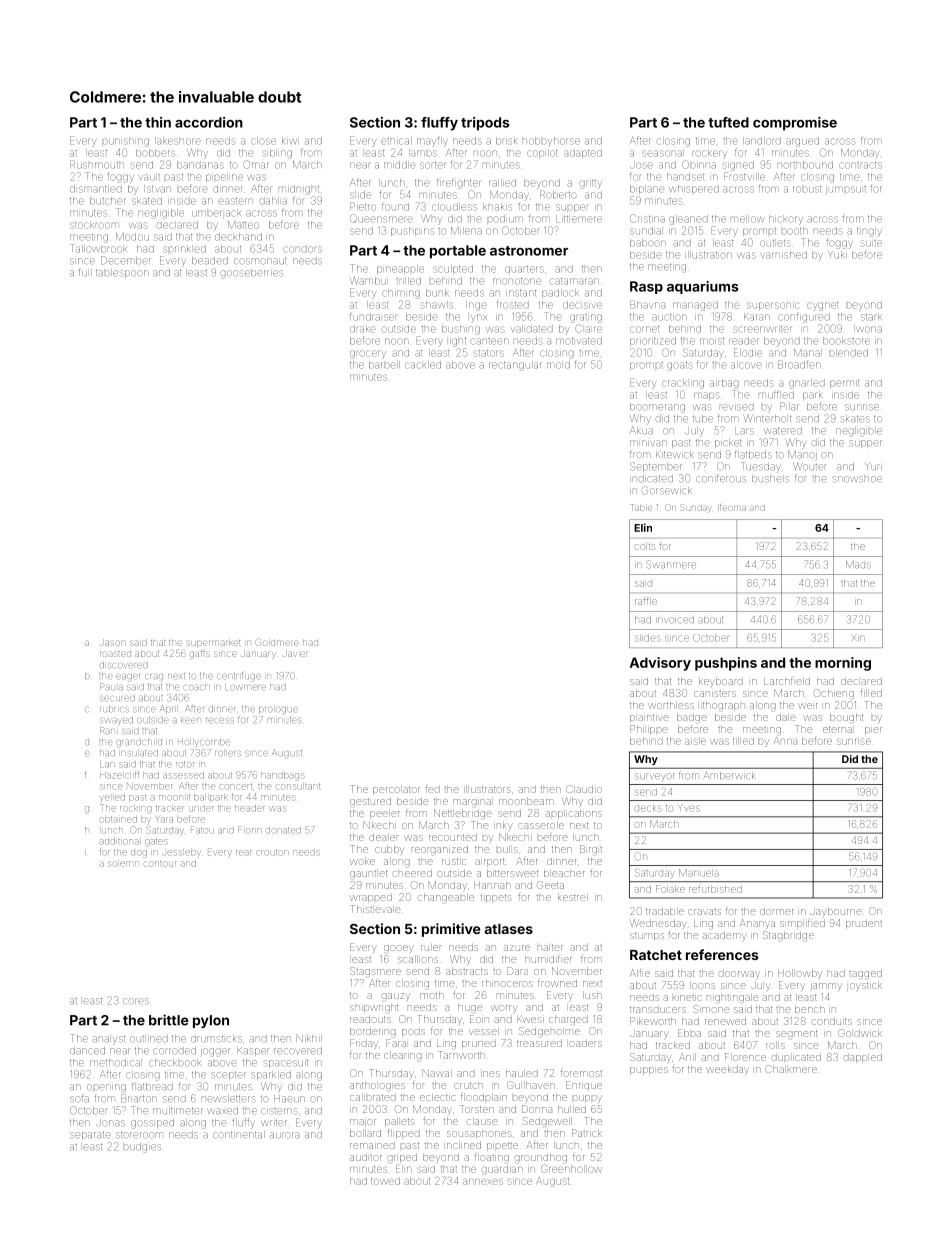 Image resolution: width=952 pixels, height=1233 pixels. What do you see at coordinates (540, 1158) in the screenshot?
I see `groundhog` at bounding box center [540, 1158].
